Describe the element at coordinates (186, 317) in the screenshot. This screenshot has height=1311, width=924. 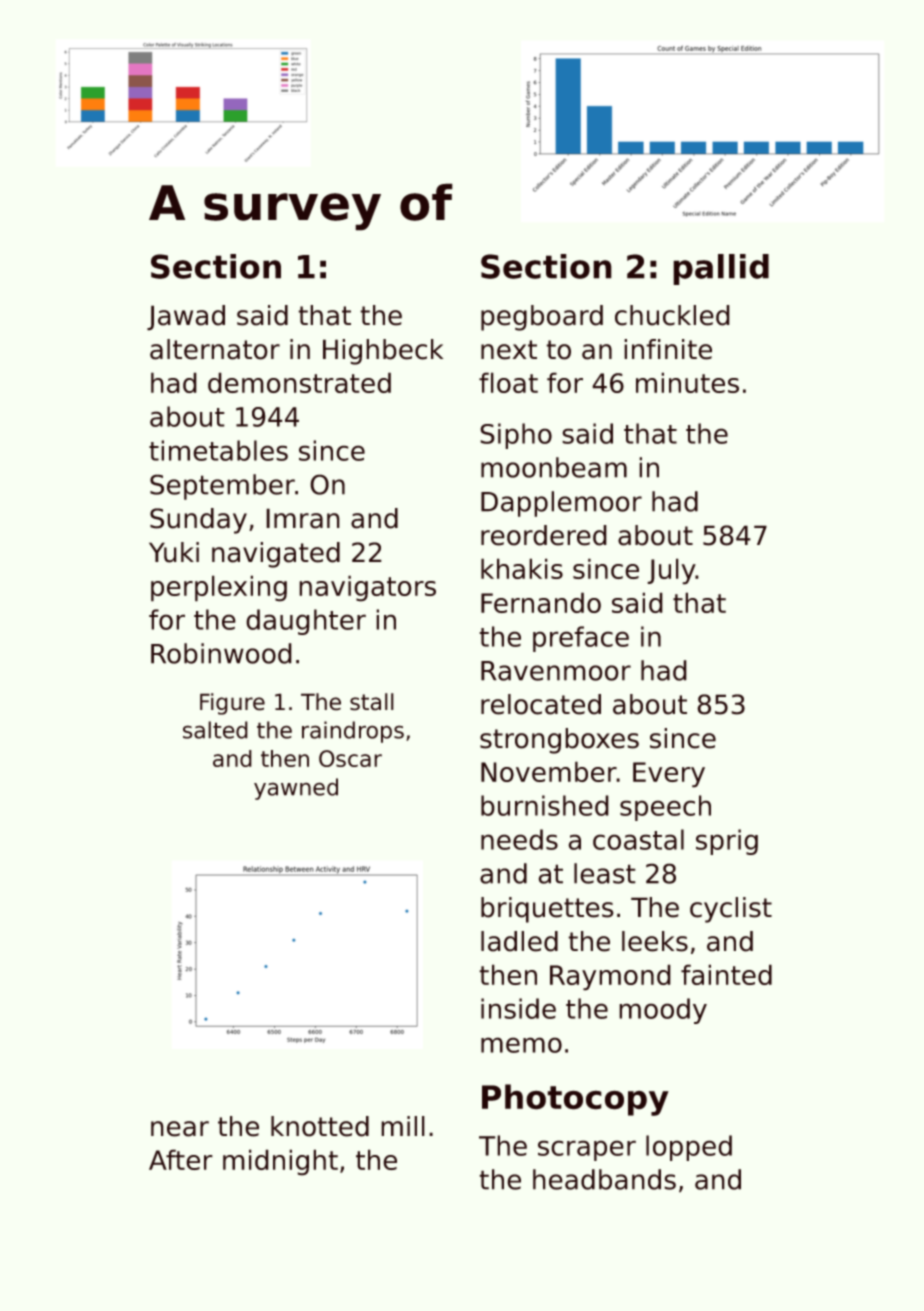
I see `Jawad` at that location.
